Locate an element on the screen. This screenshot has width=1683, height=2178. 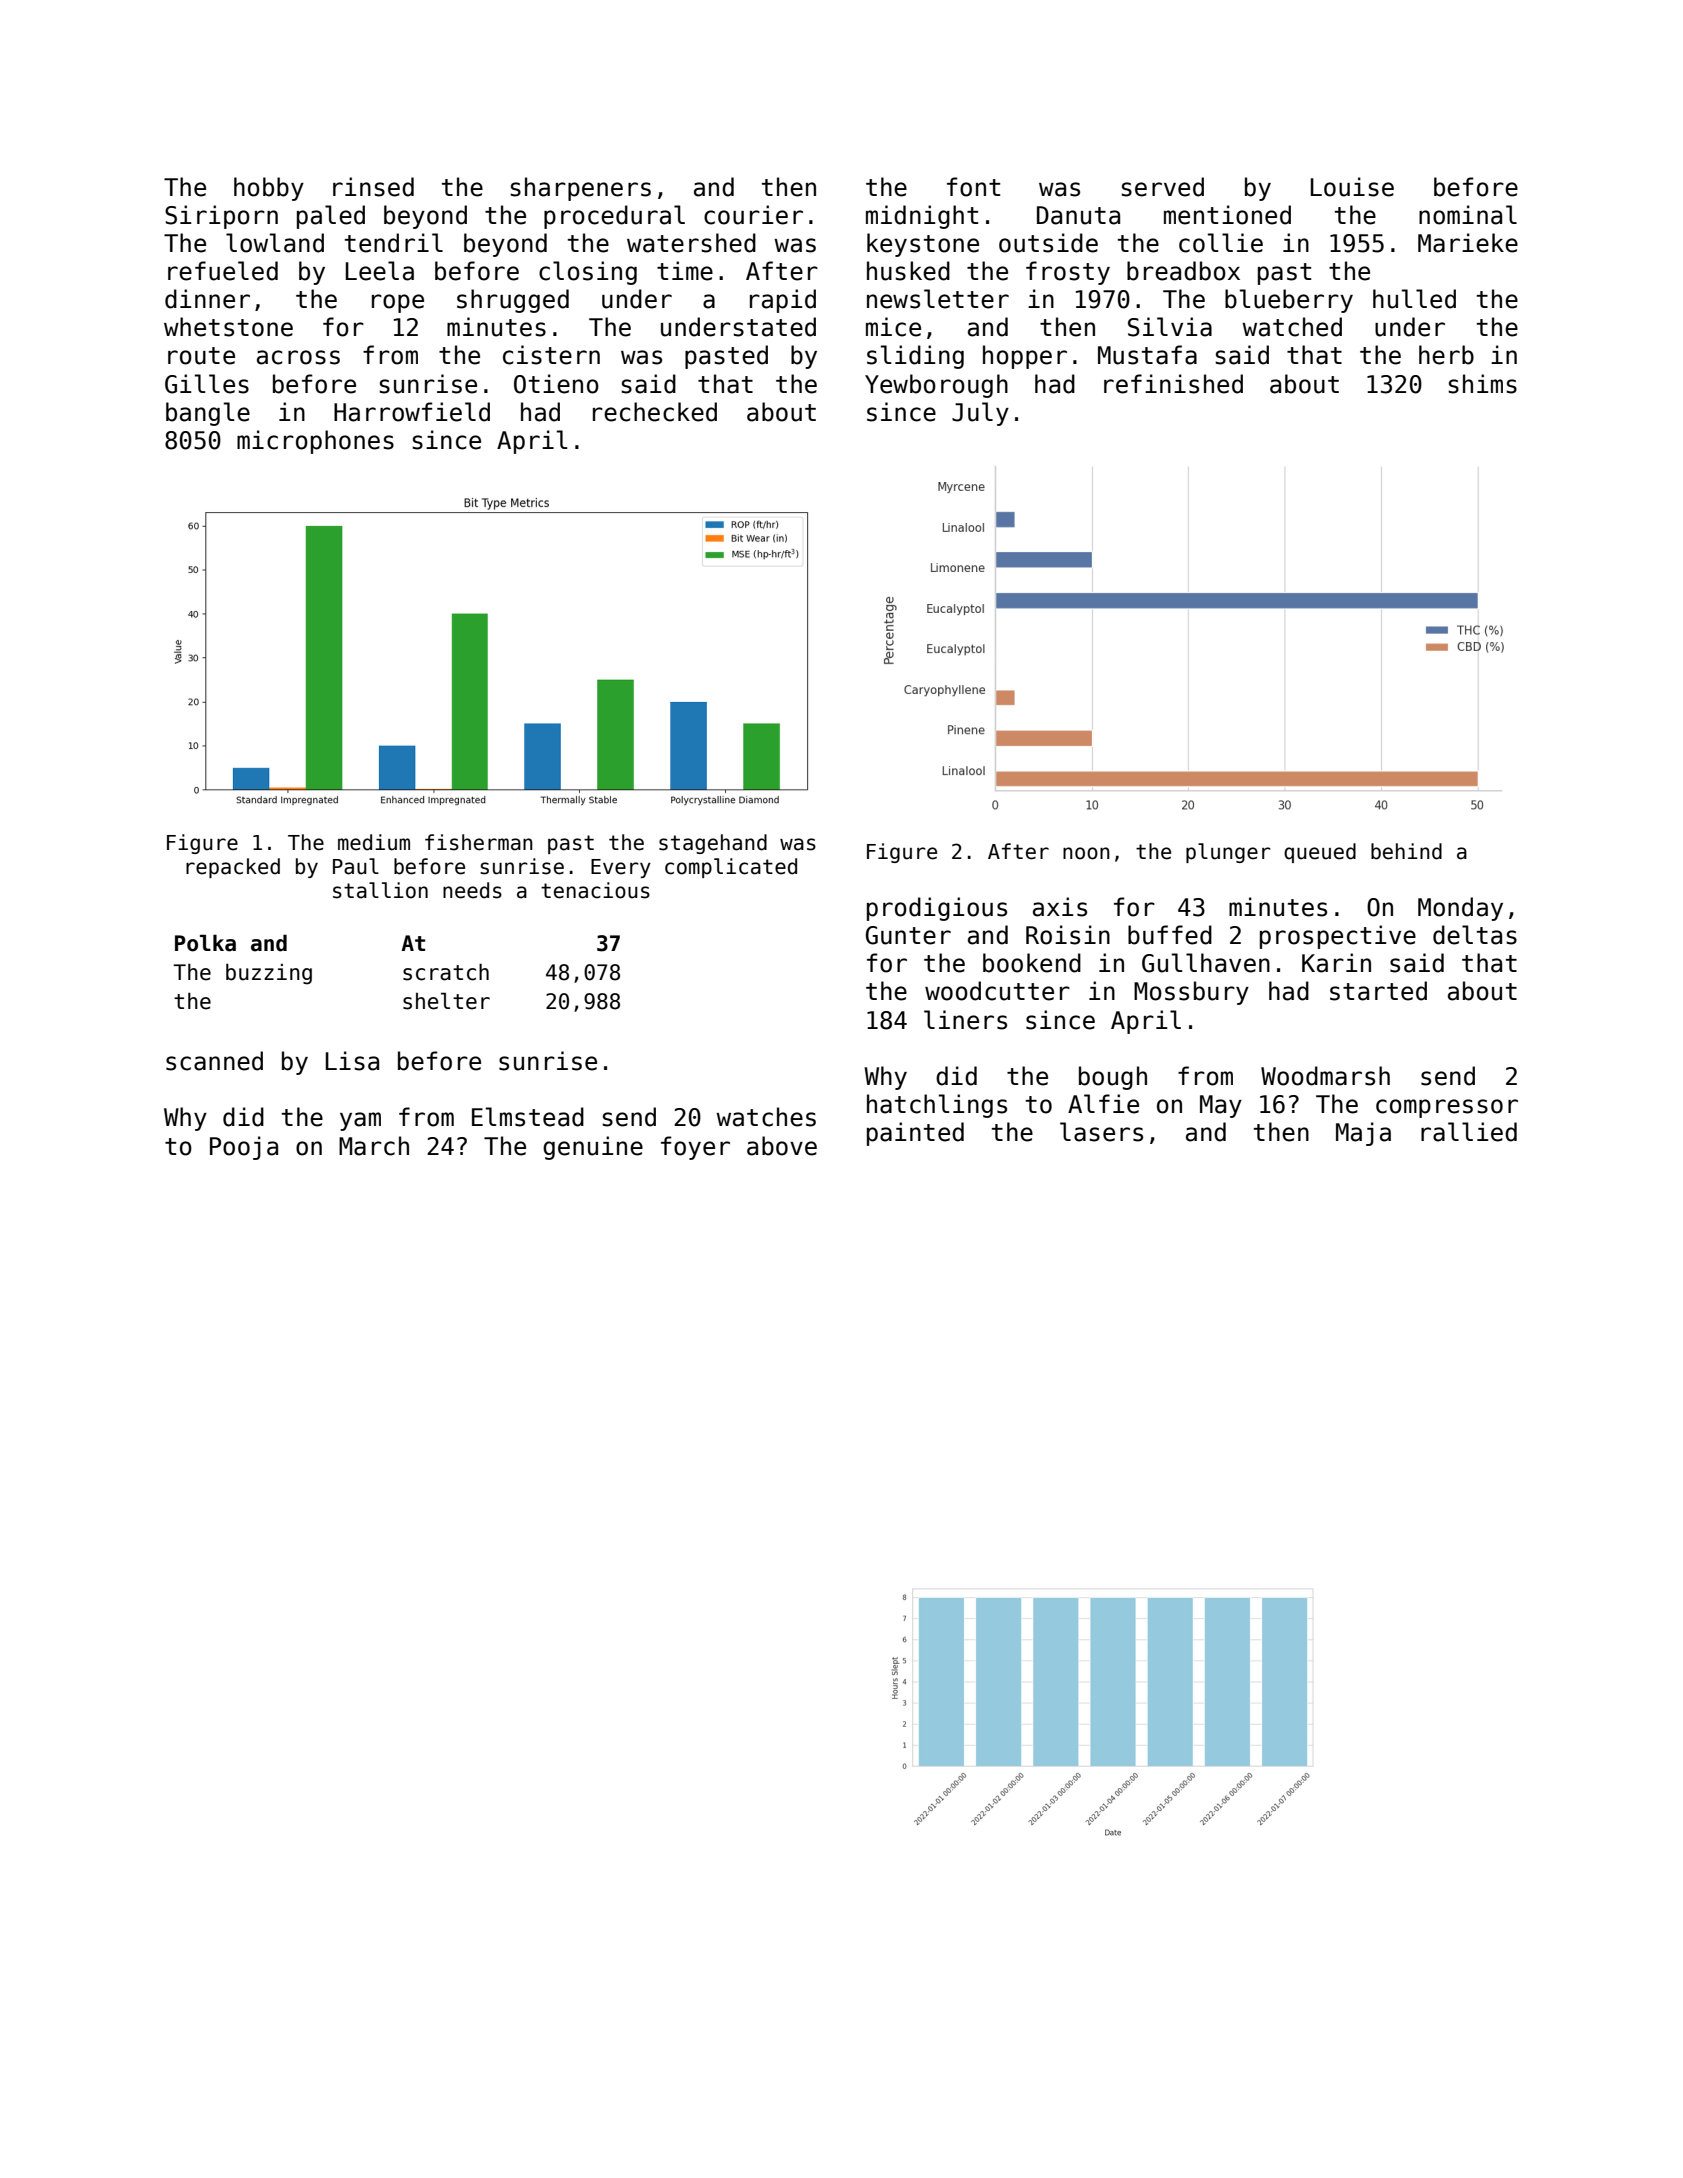
needs is located at coordinates (472, 890).
